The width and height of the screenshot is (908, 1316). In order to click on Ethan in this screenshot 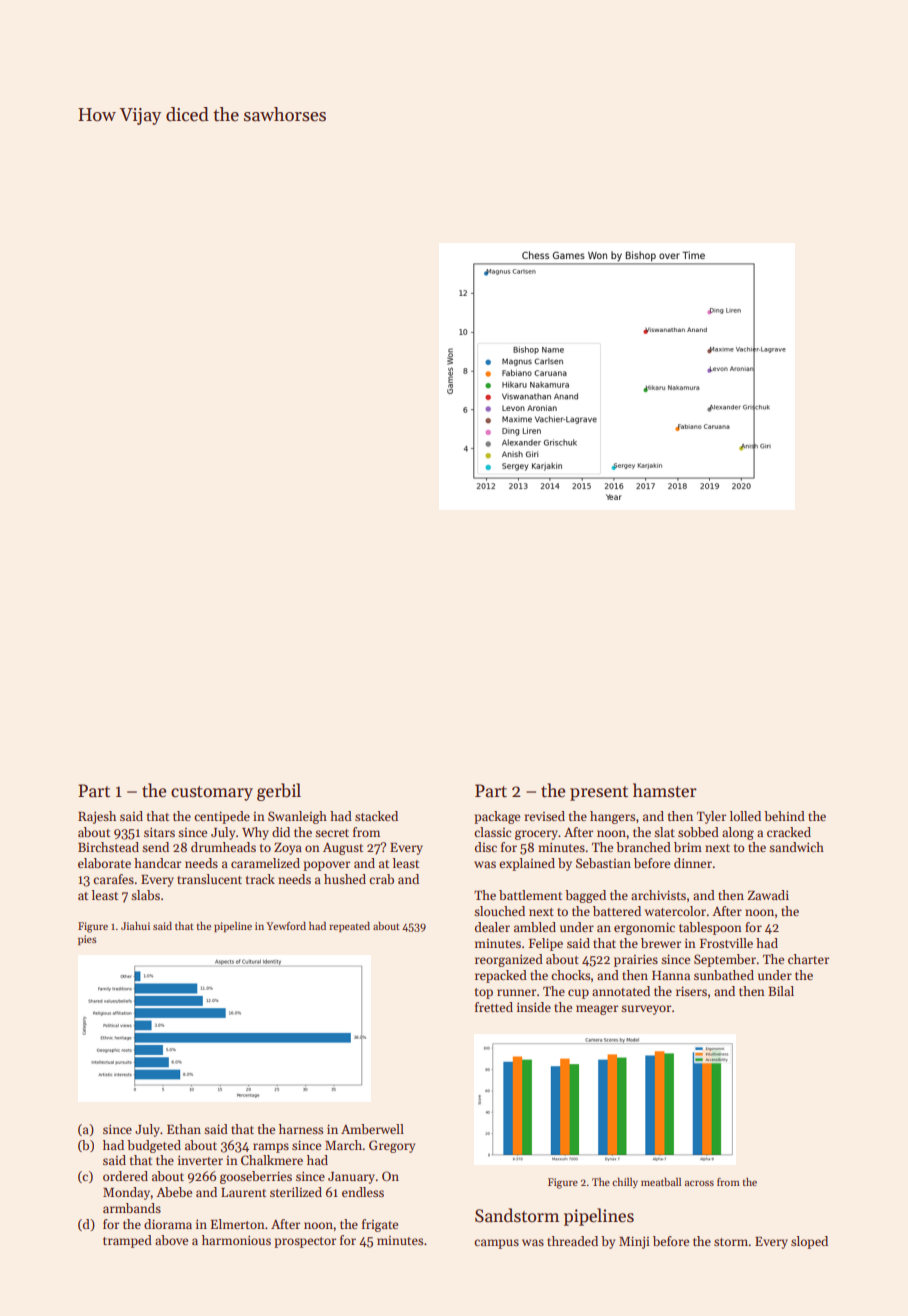, I will do `click(184, 1129)`.
